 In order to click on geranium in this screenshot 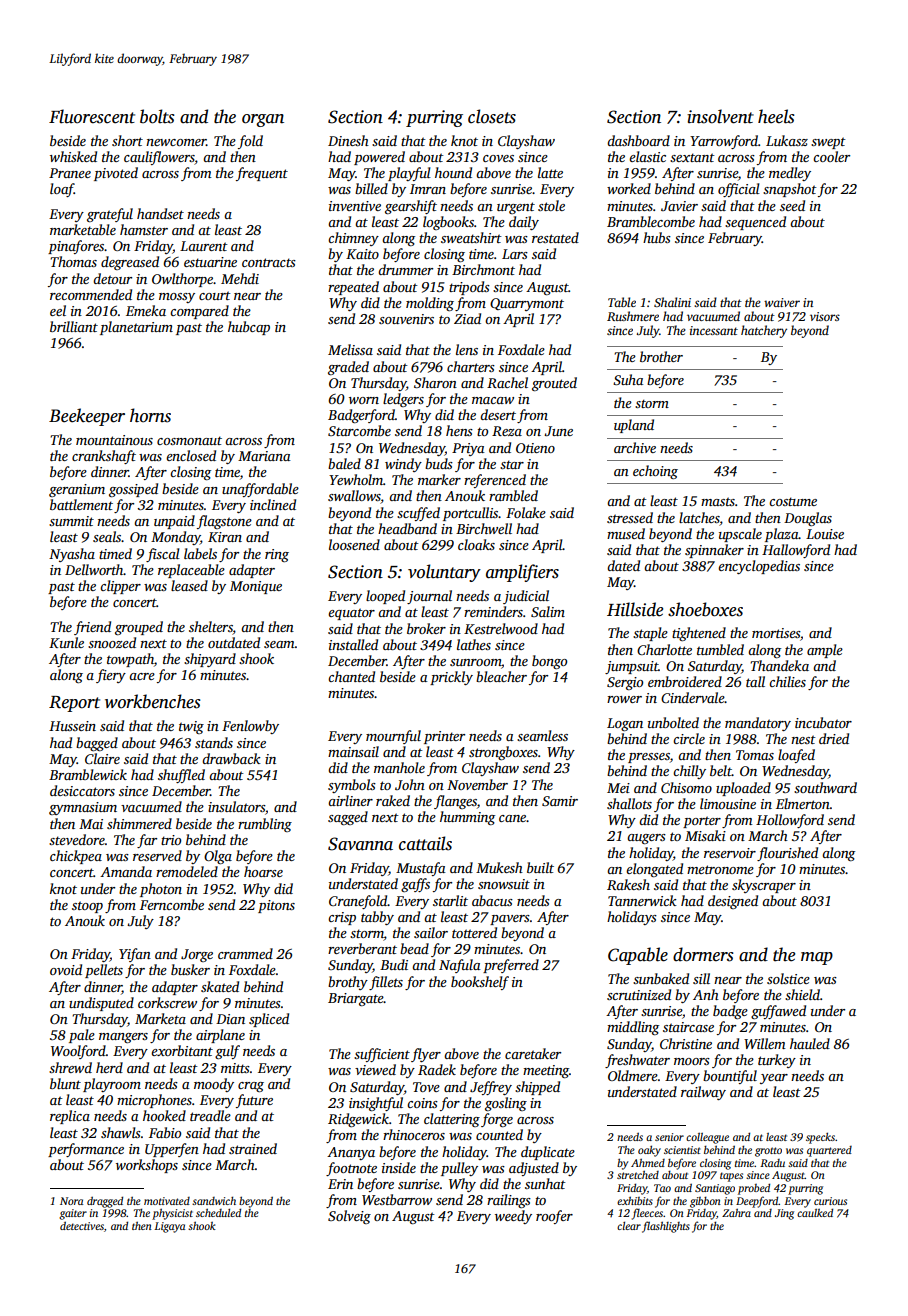, I will do `click(77, 490)`.
